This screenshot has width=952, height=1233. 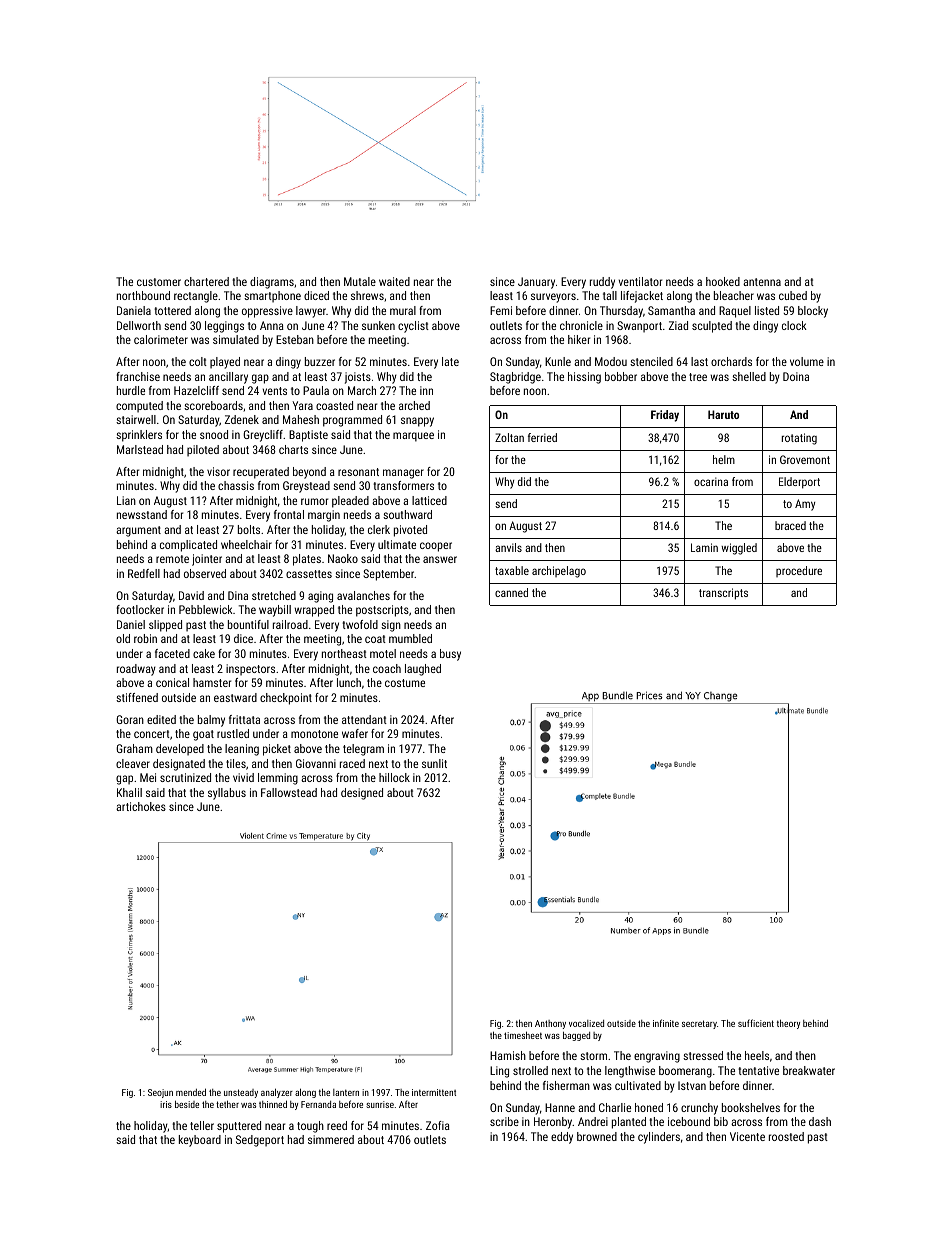 What do you see at coordinates (504, 1121) in the screenshot?
I see `scribe` at bounding box center [504, 1121].
